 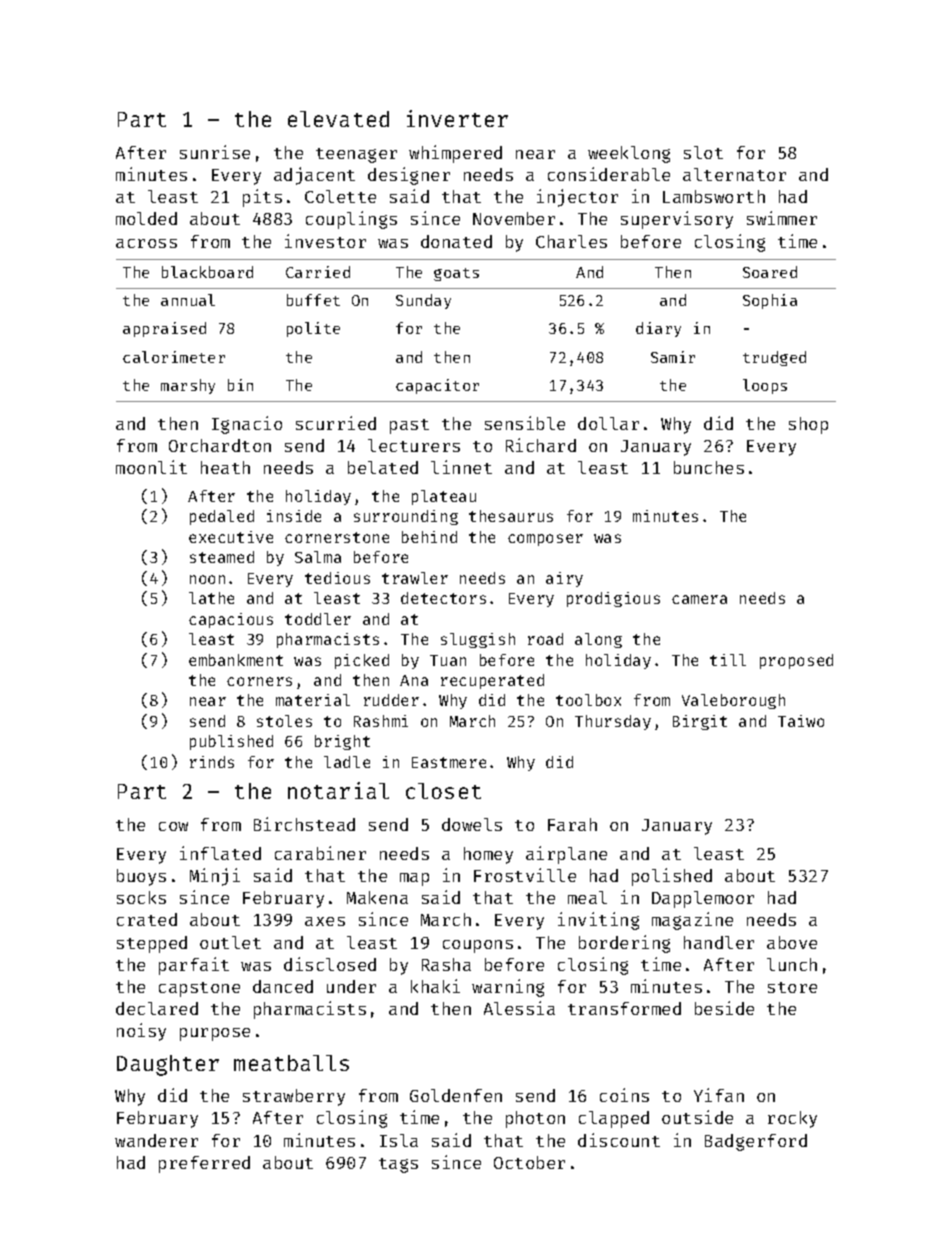 I want to click on slot, so click(x=703, y=152).
